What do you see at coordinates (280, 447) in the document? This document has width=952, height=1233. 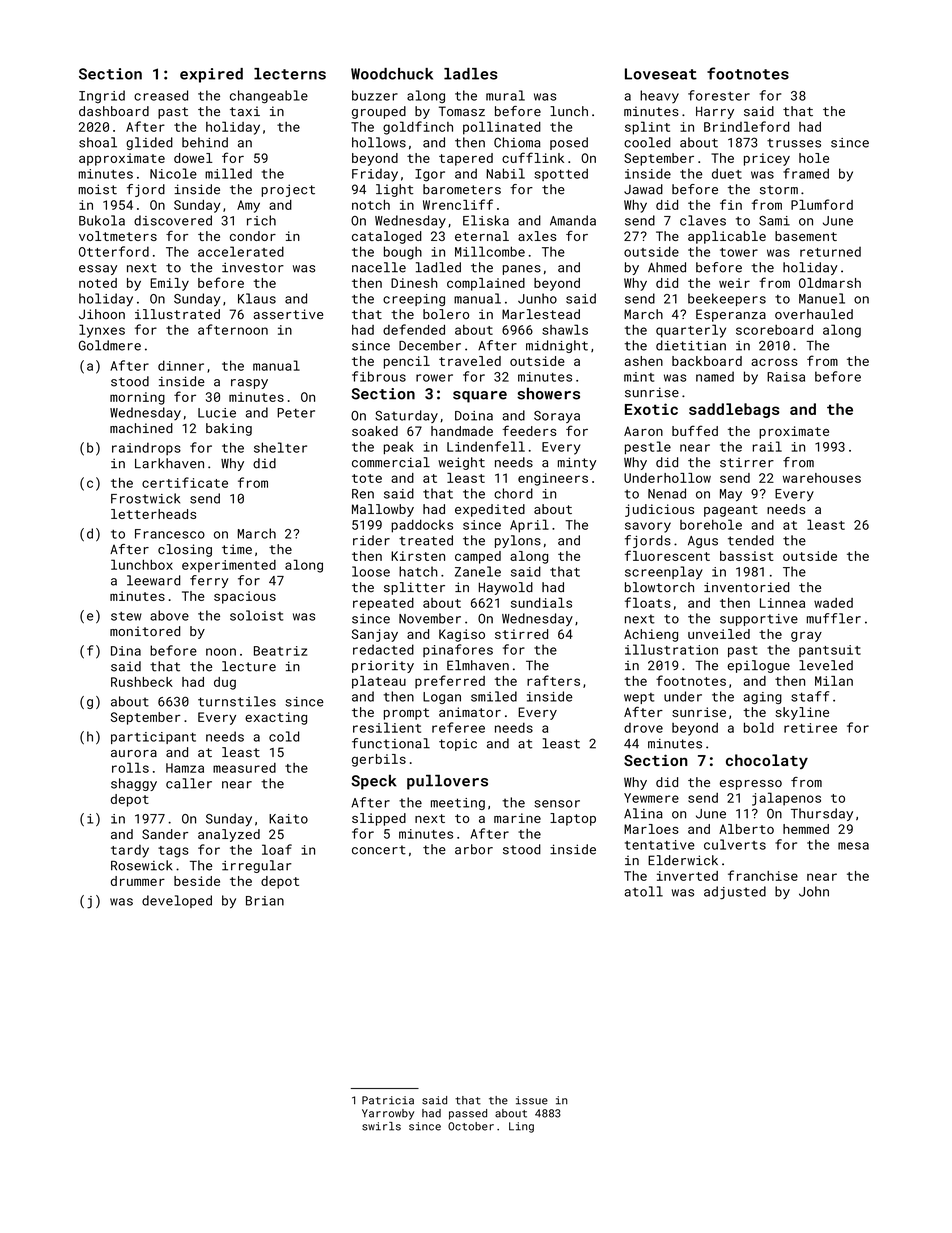 I see `shelter` at bounding box center [280, 447].
